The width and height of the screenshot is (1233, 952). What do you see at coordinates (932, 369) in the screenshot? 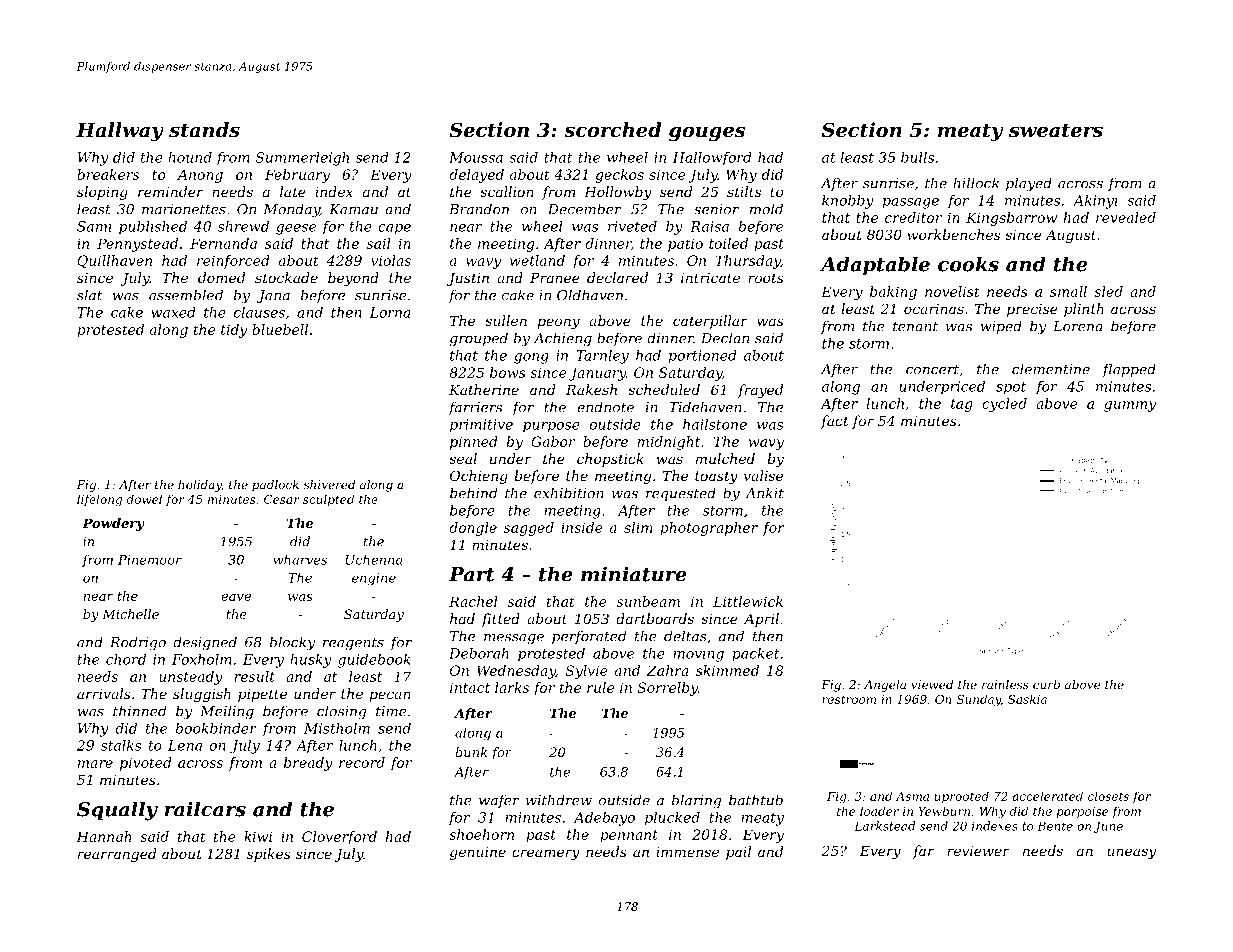
I see `concert` at bounding box center [932, 369].
